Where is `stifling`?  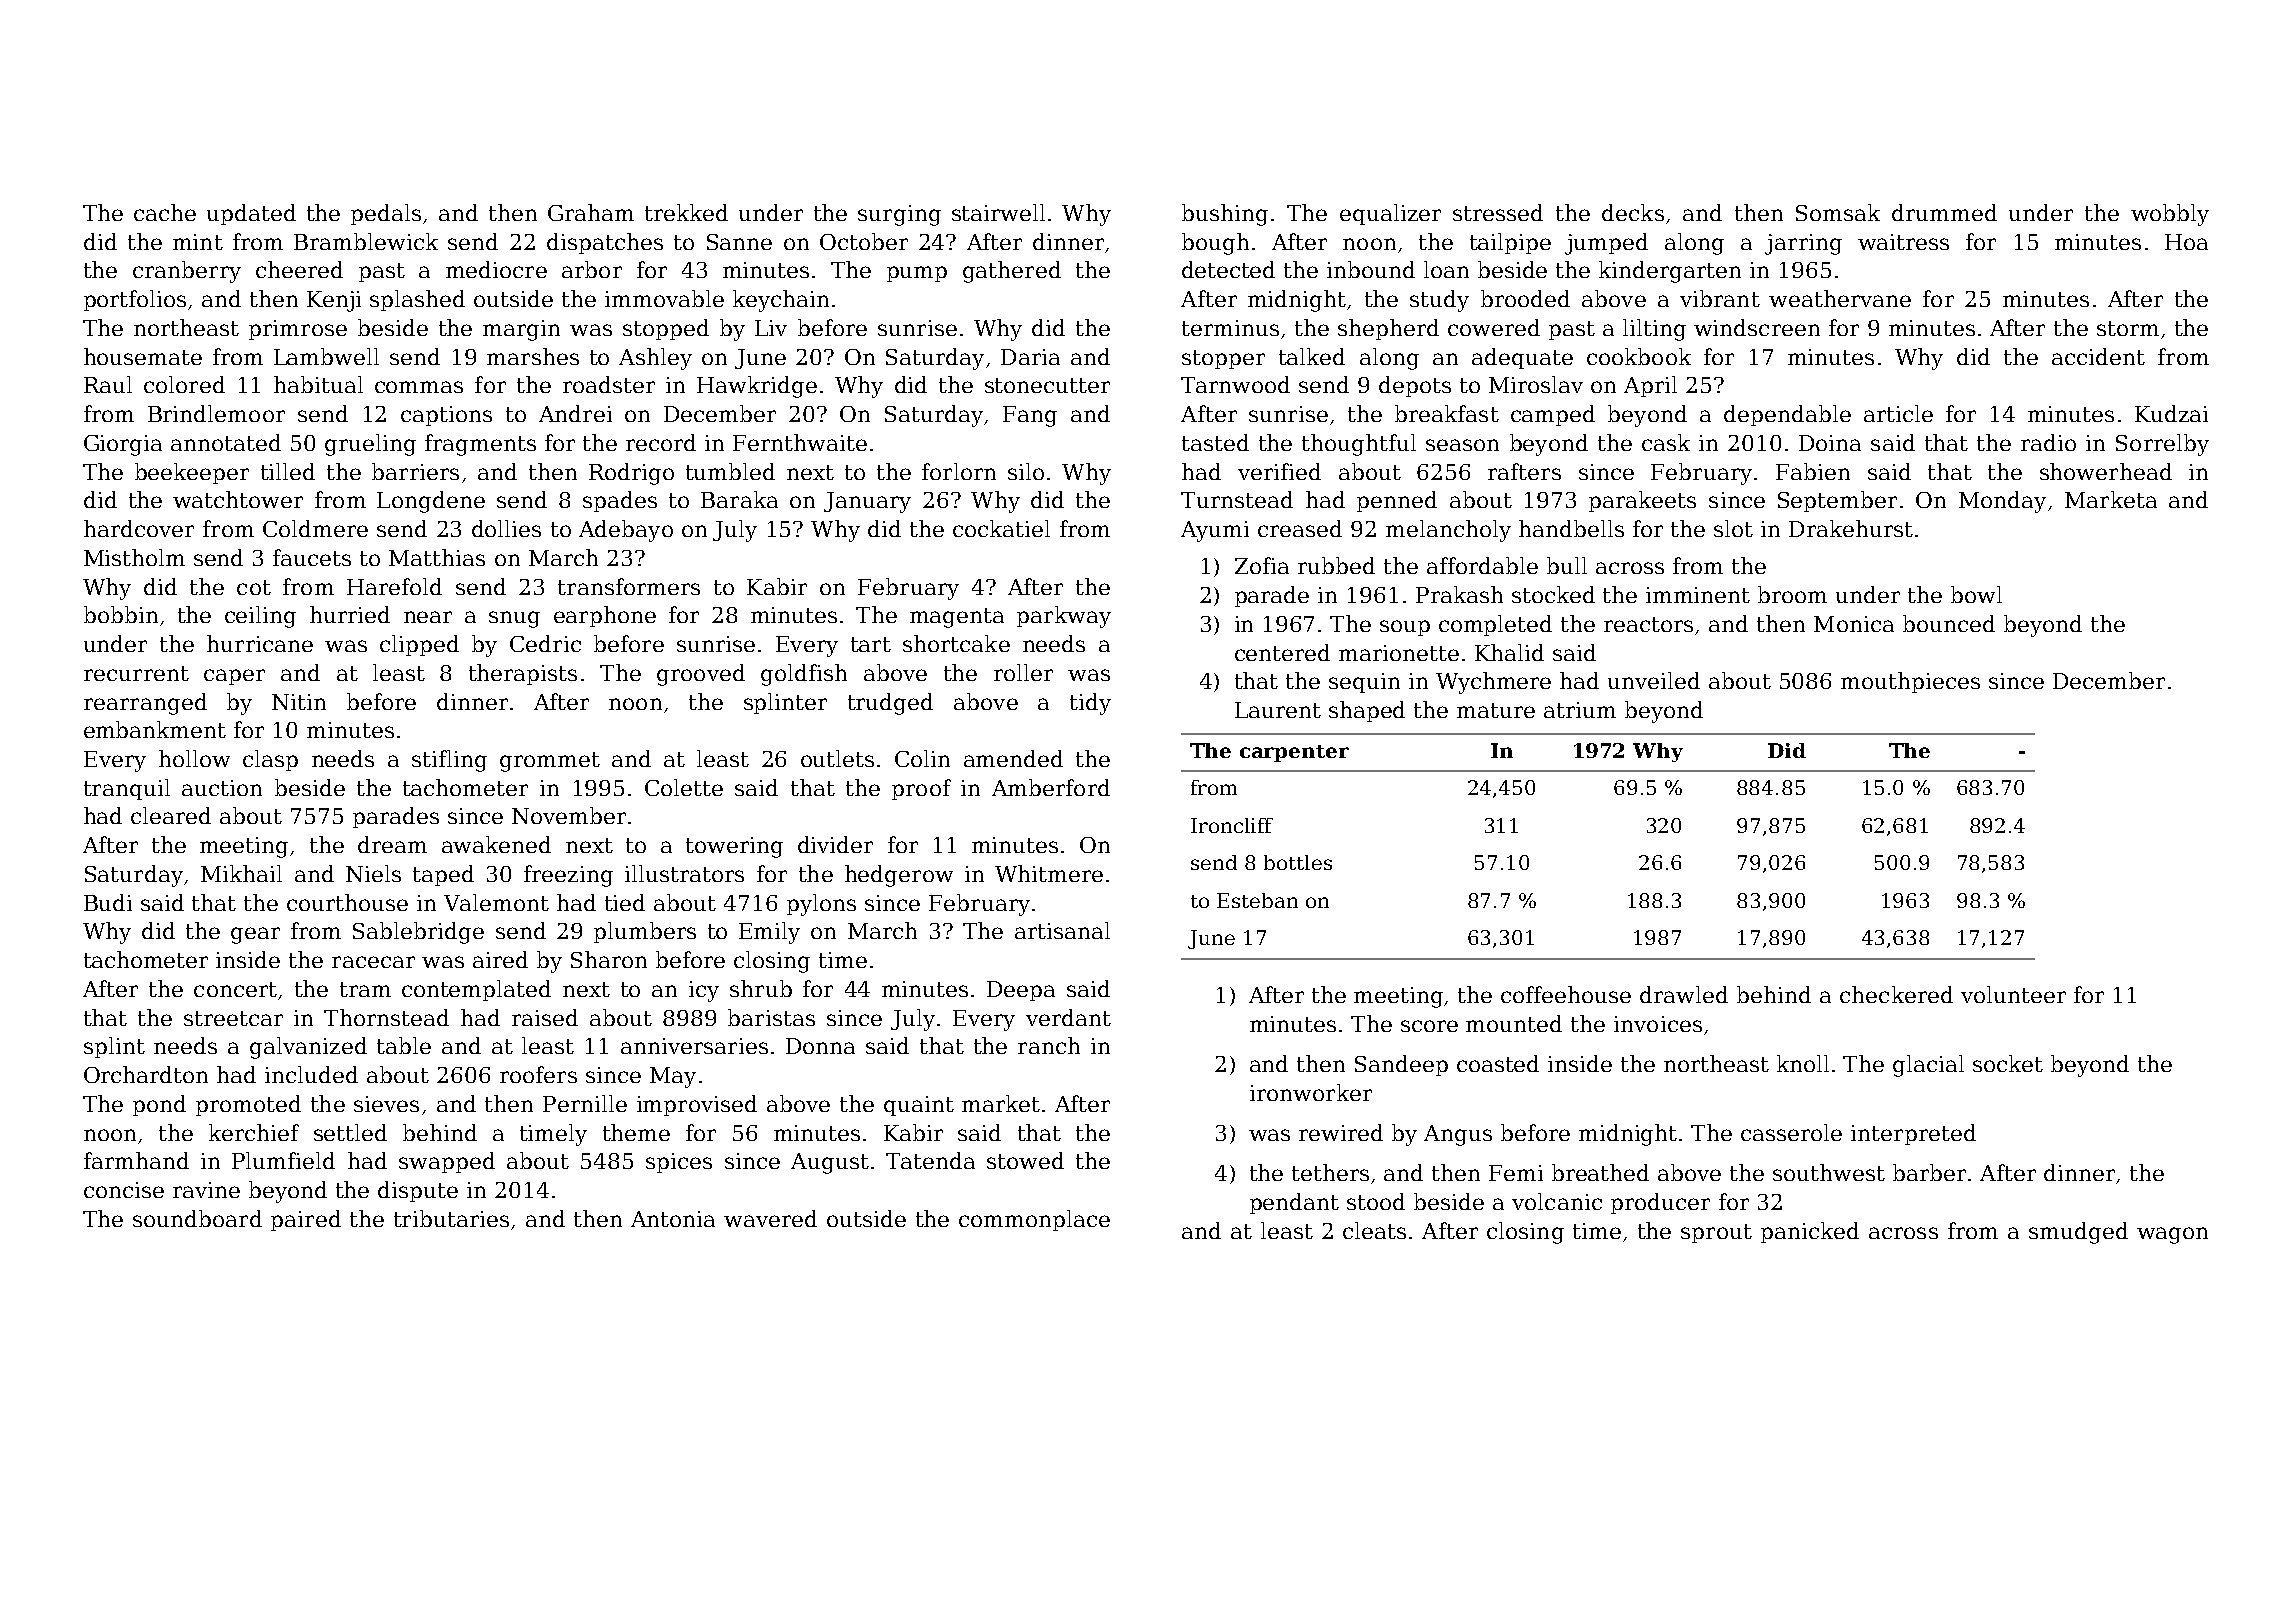
stifling is located at coordinates (449, 761).
